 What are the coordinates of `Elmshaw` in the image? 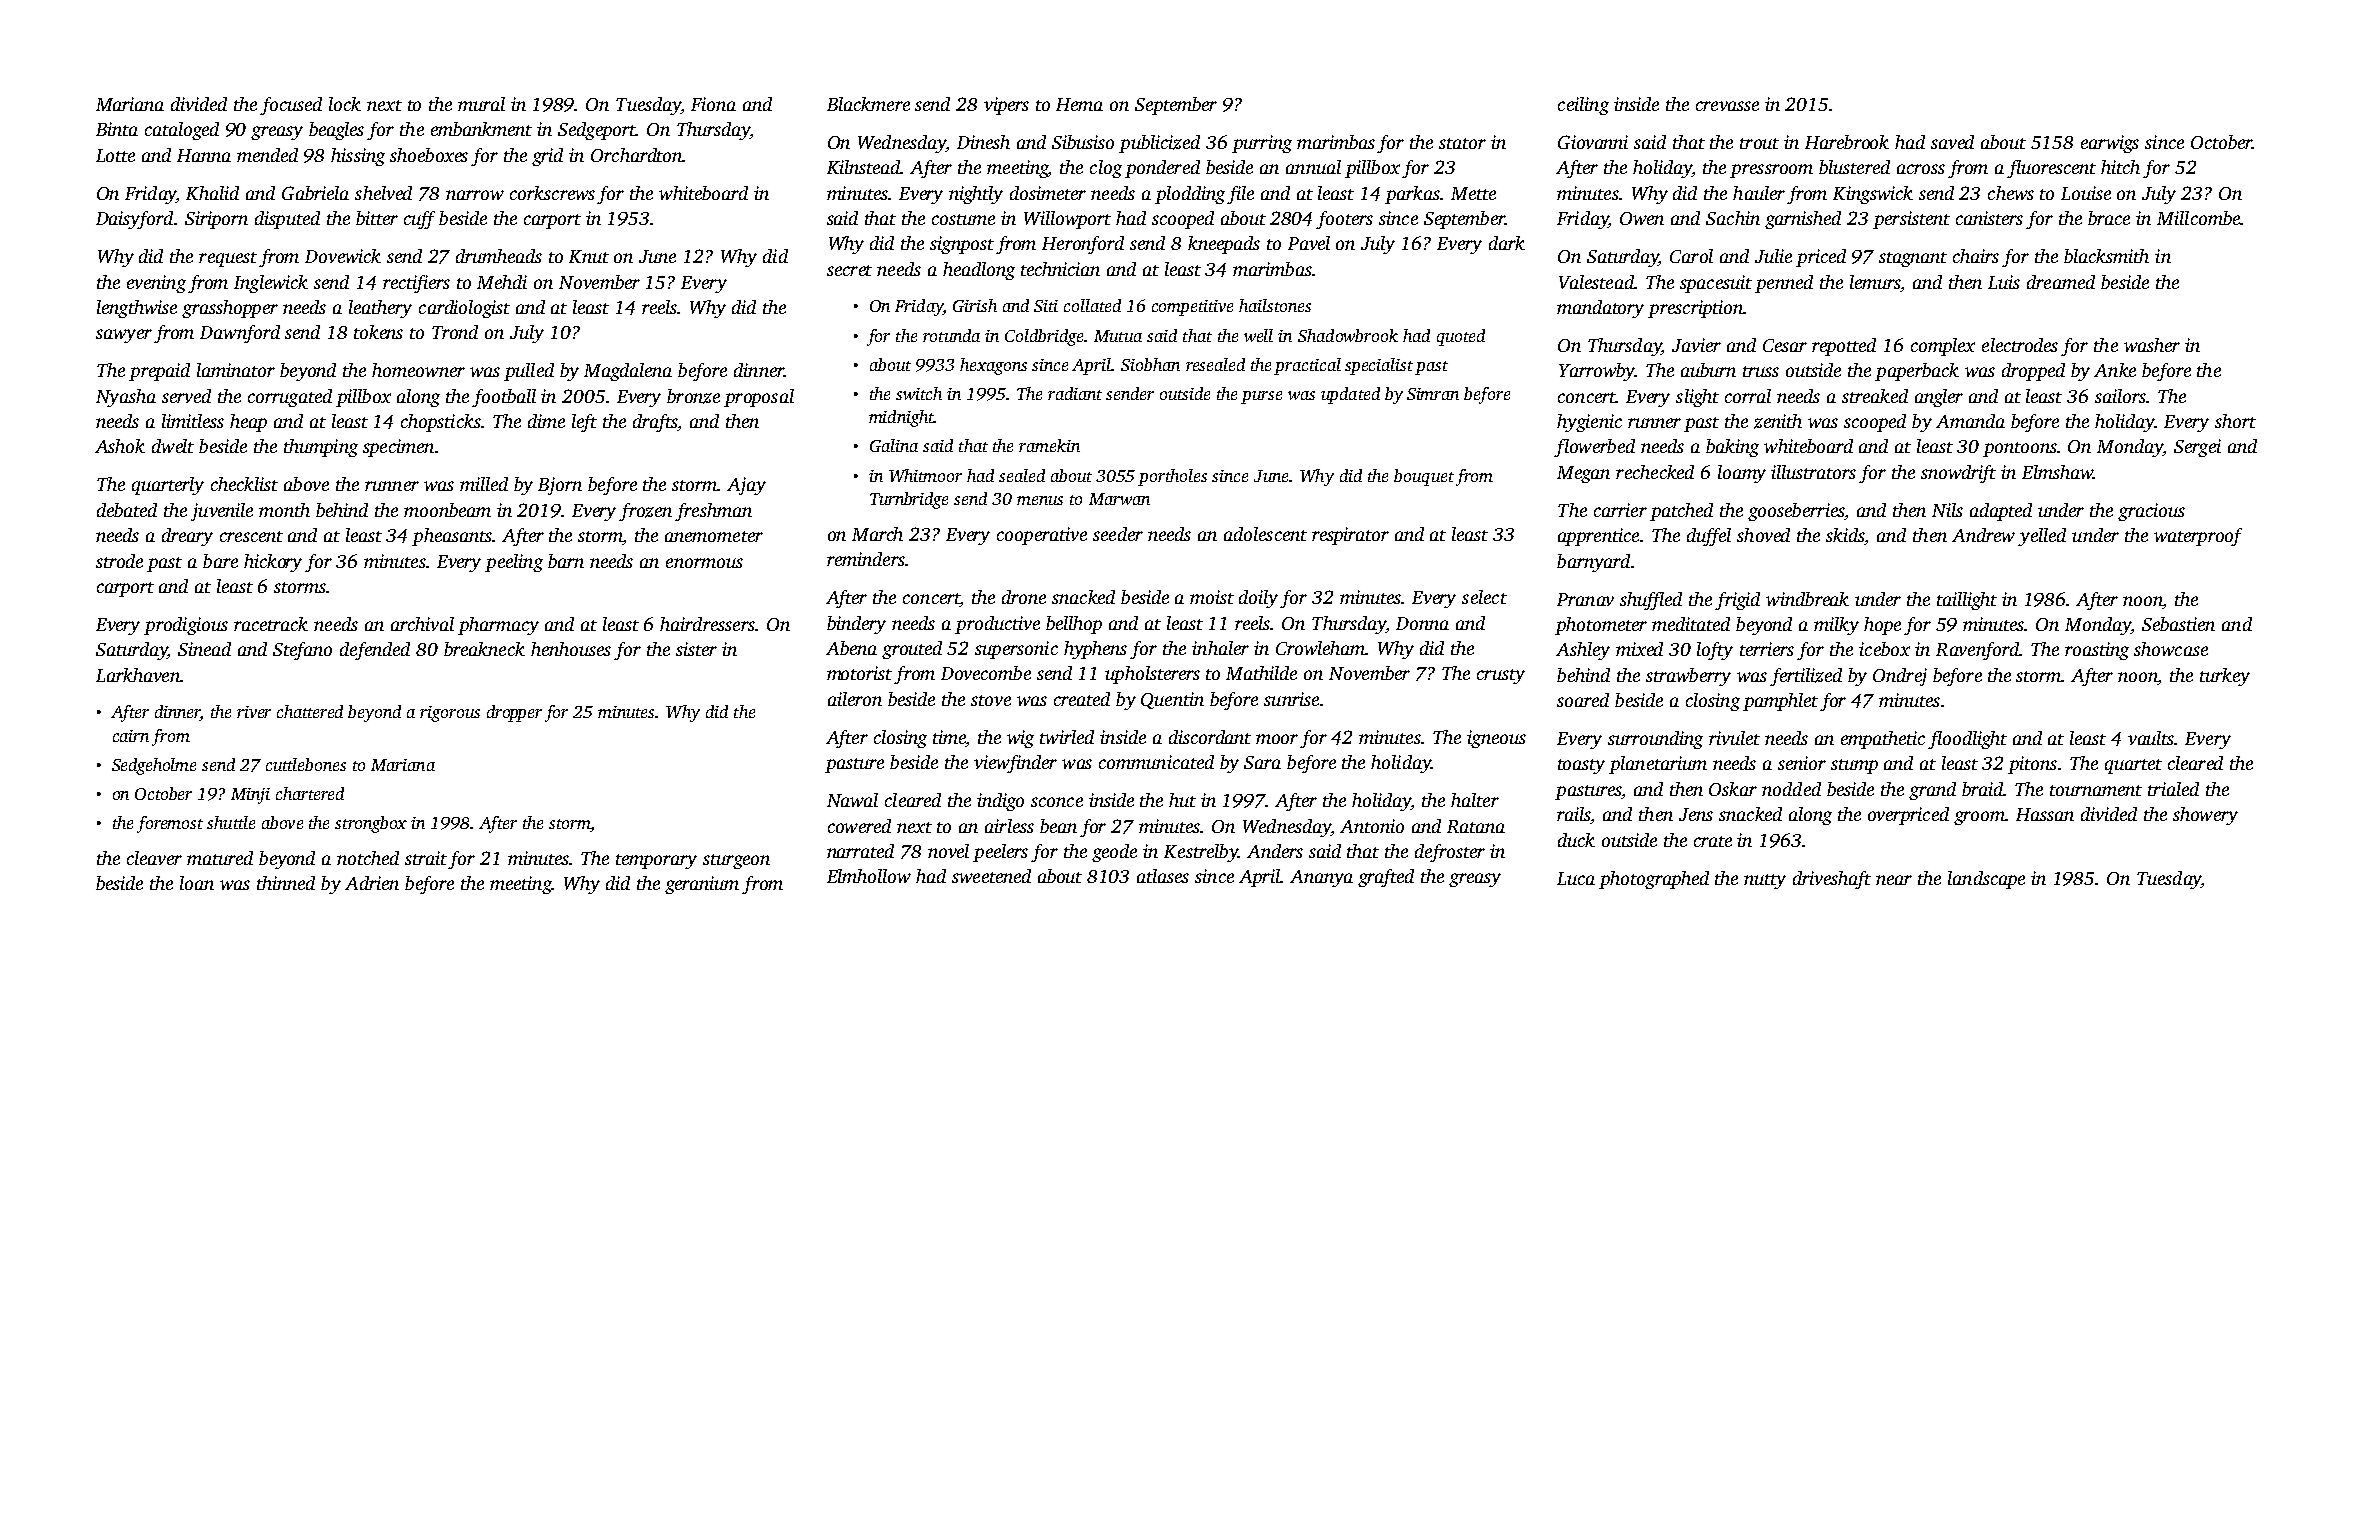 It's located at (2057, 472).
